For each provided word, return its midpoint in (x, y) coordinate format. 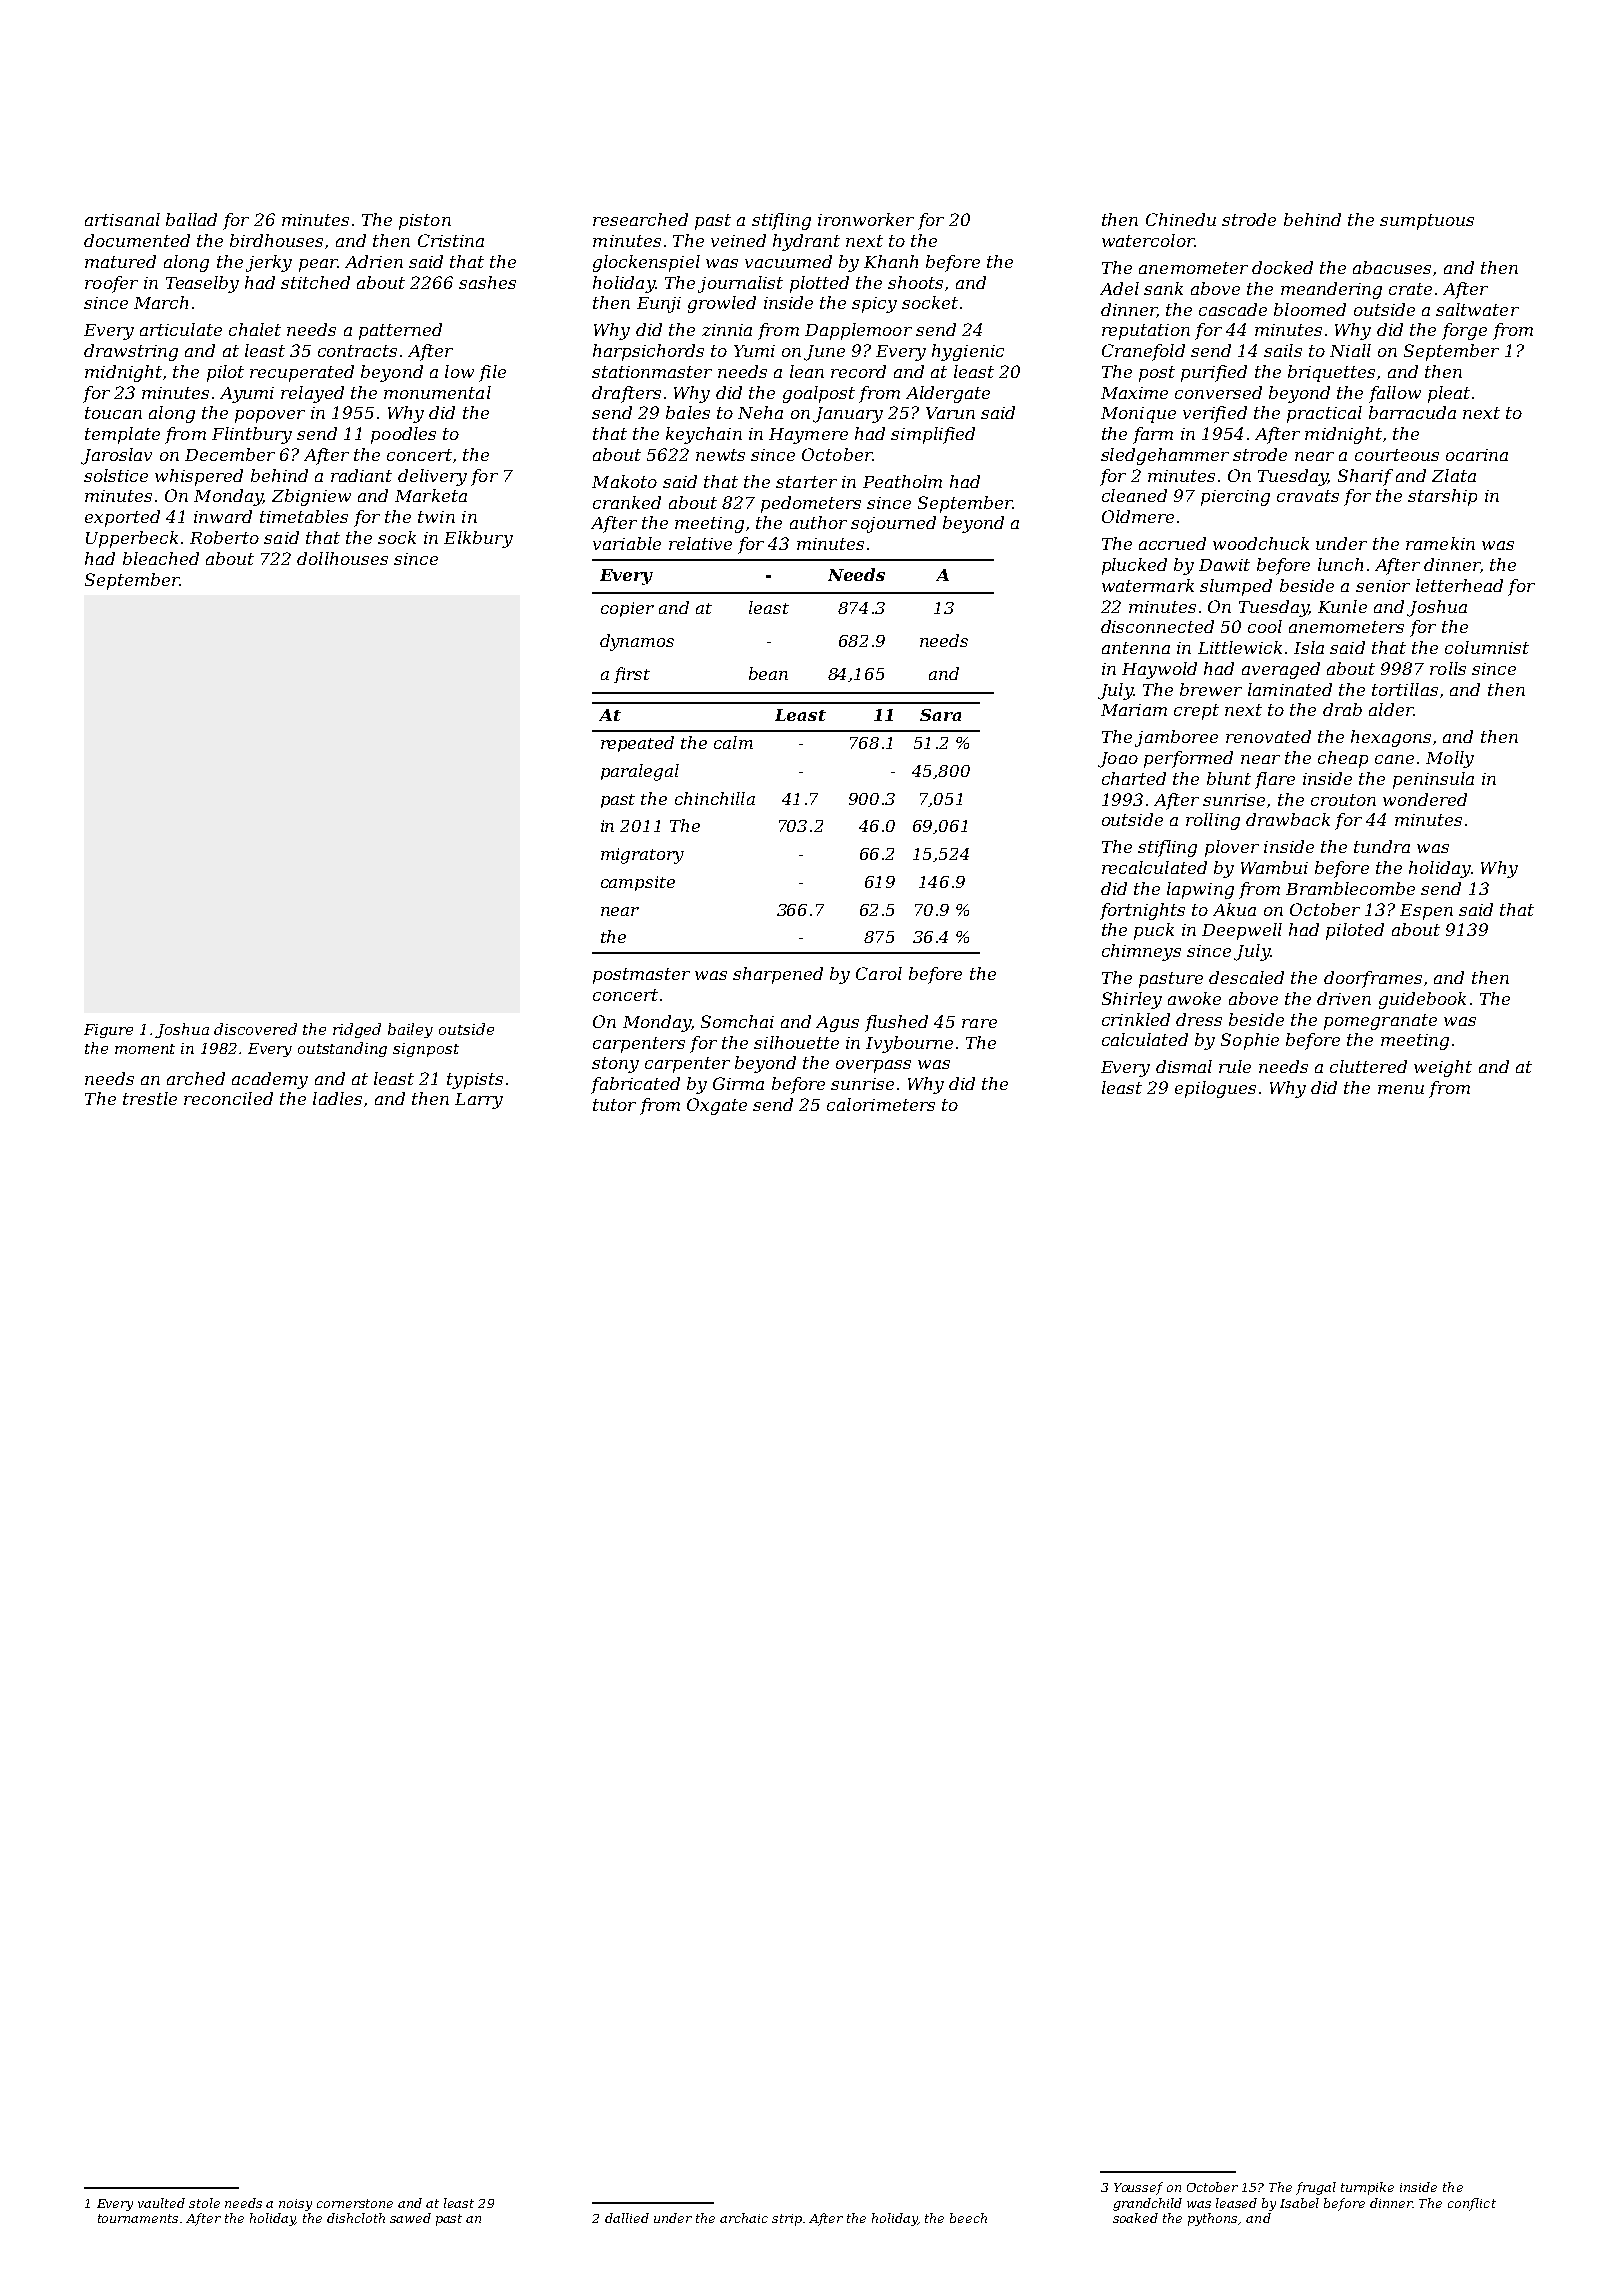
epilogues (1215, 1089)
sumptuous (1427, 222)
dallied (627, 2218)
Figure (108, 1031)
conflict (1472, 2204)
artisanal (122, 219)
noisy (295, 2205)
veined (738, 240)
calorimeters (881, 1104)
